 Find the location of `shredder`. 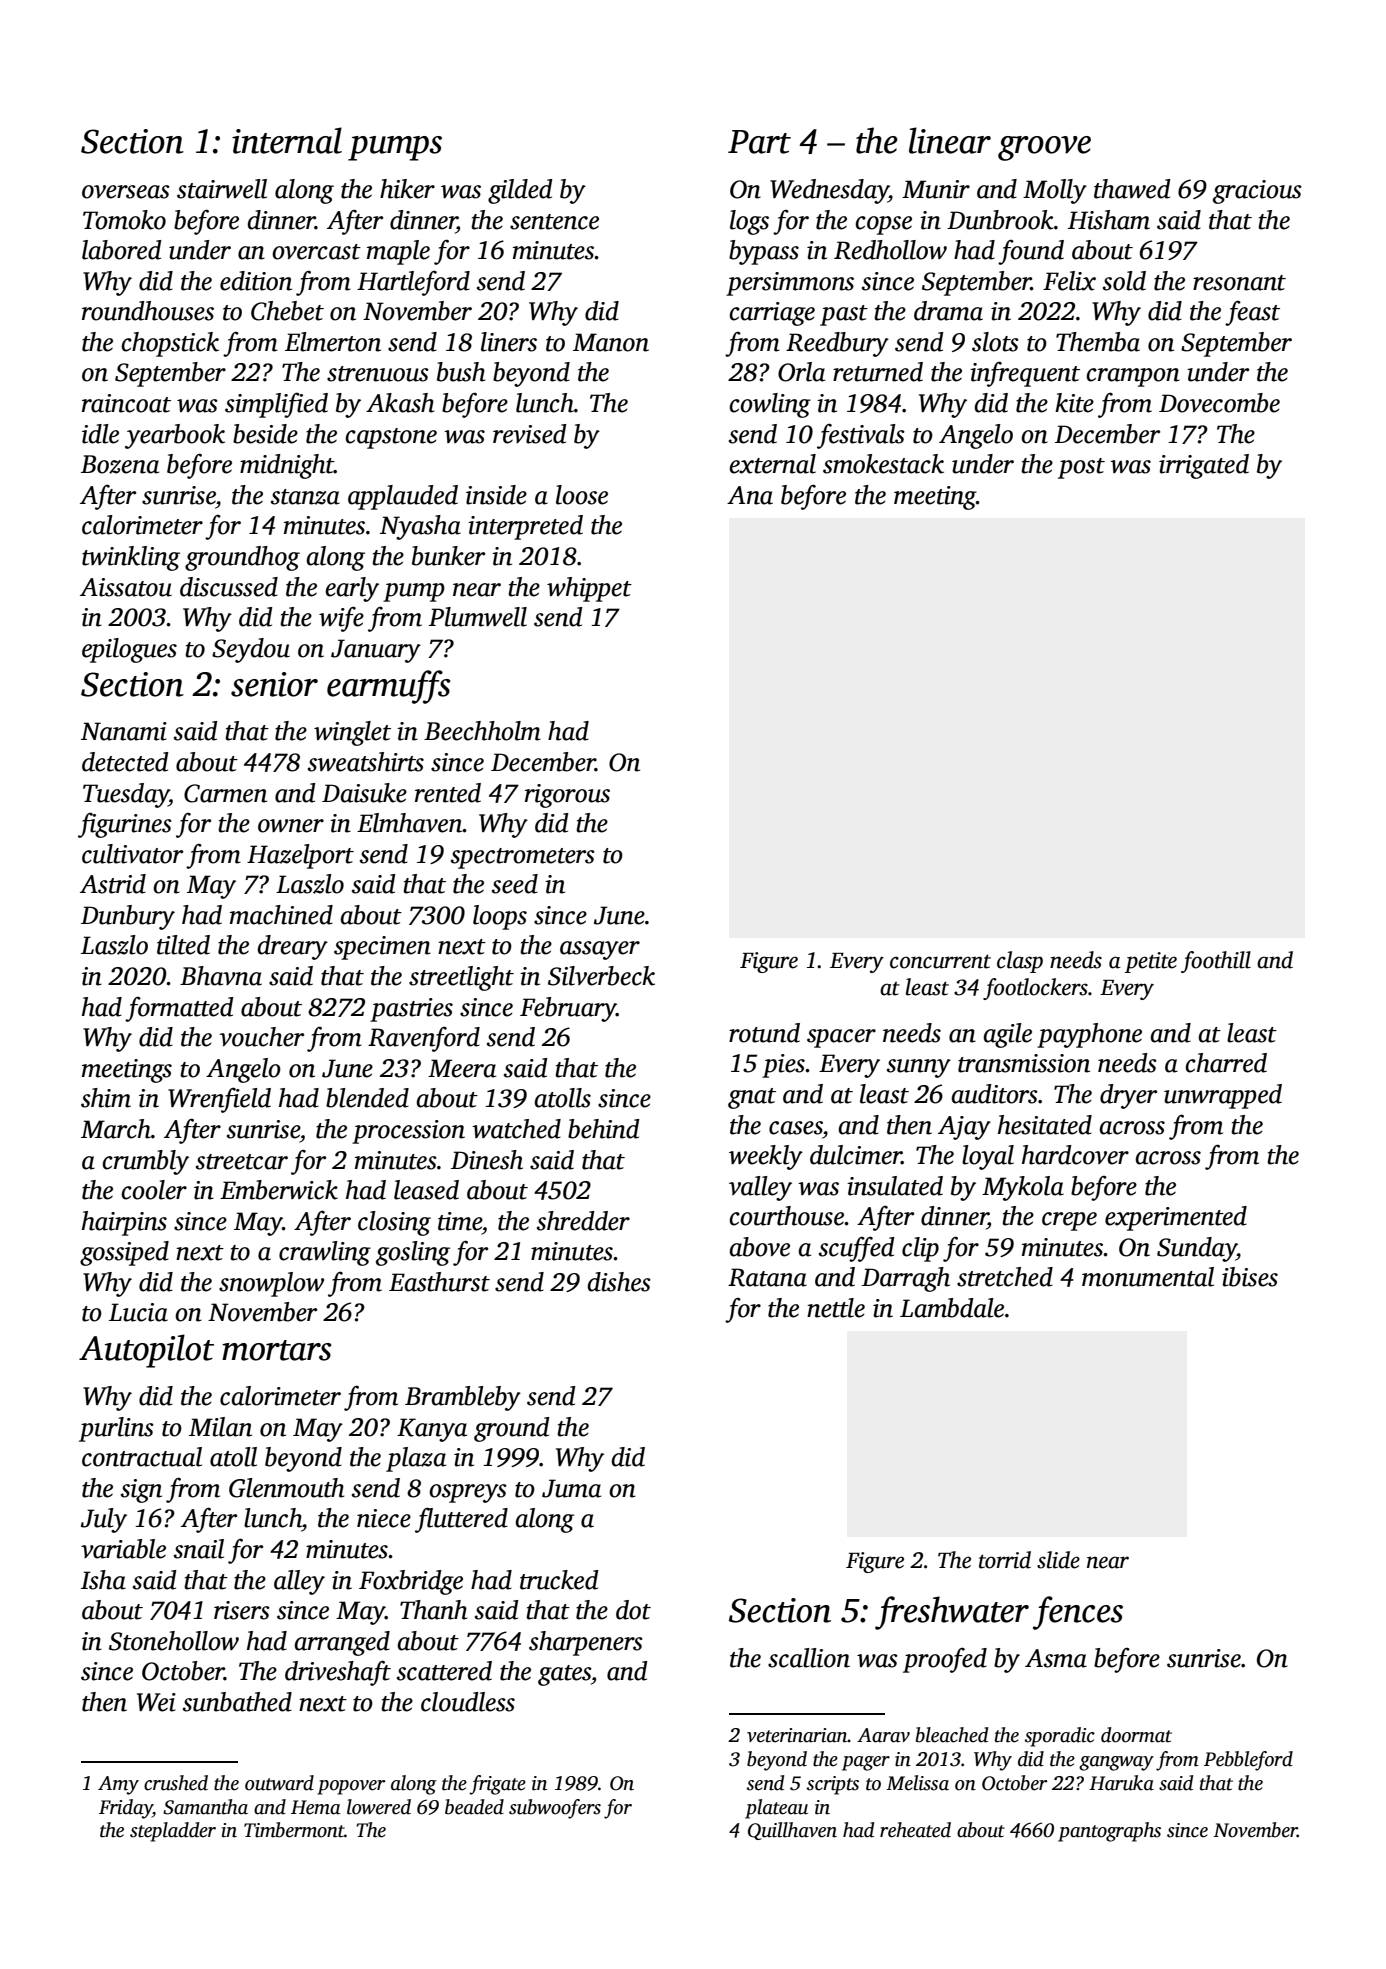

shredder is located at coordinates (583, 1221).
